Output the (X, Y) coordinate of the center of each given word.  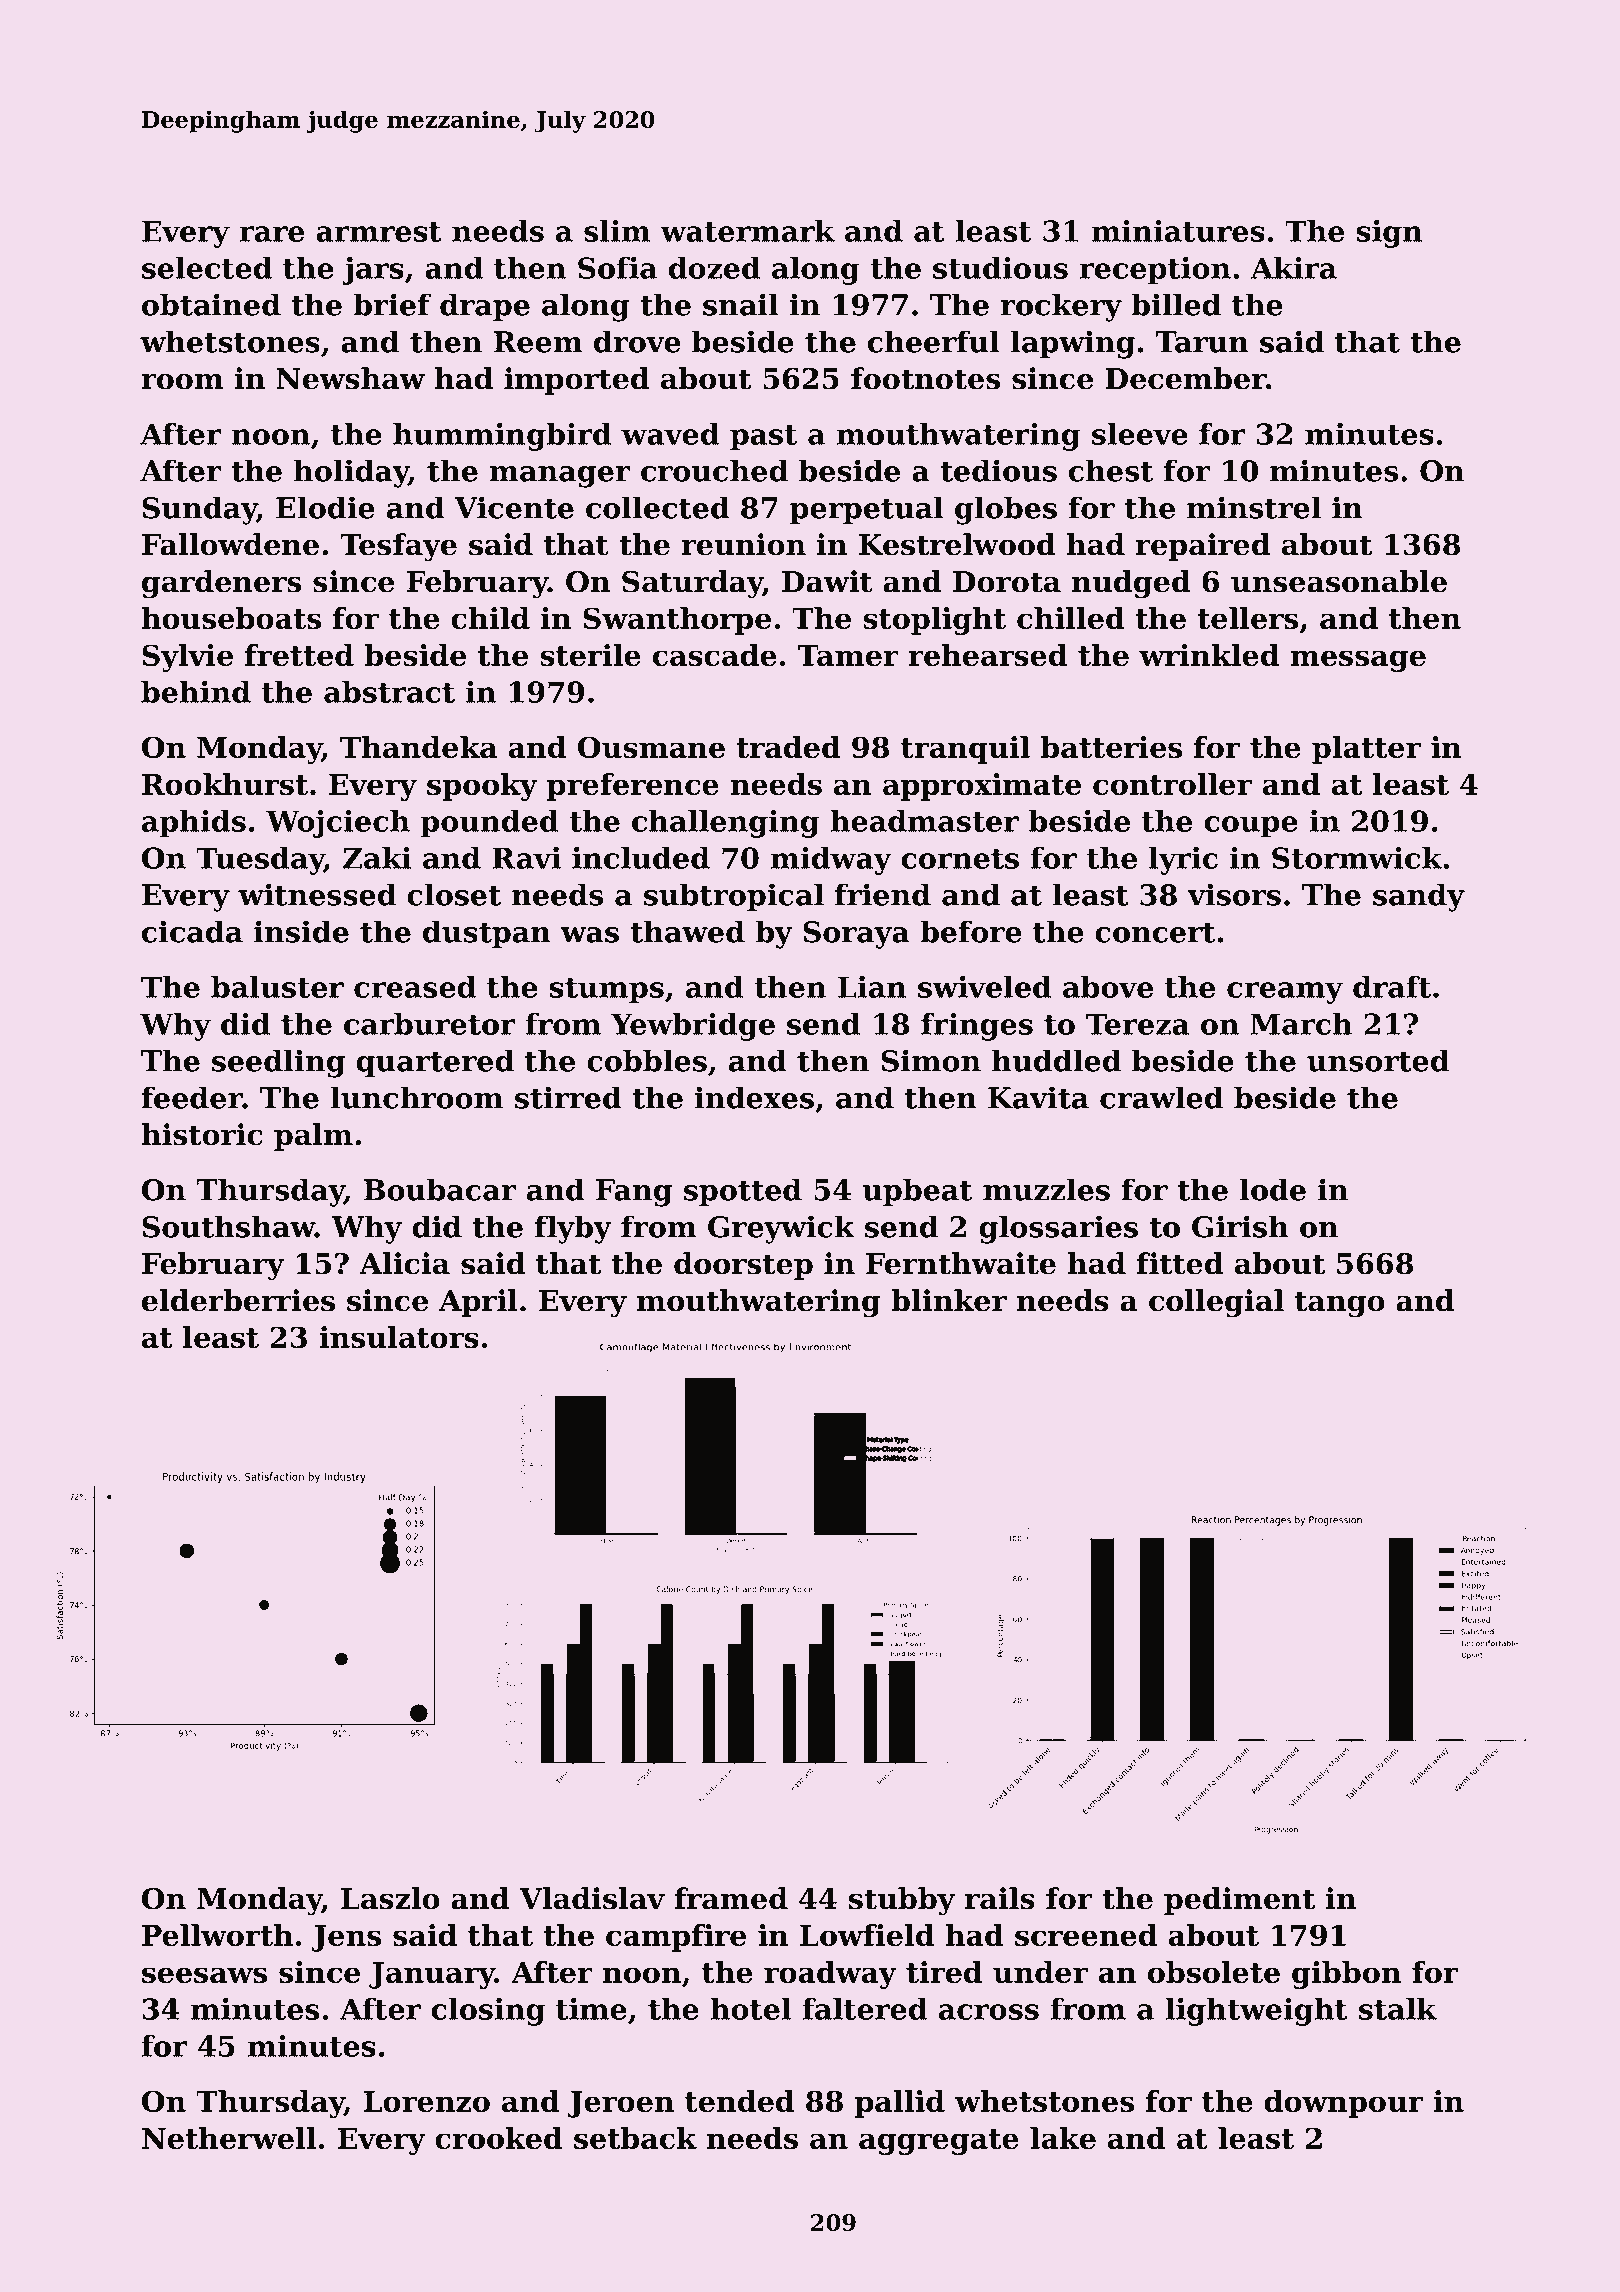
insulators (399, 1337)
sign (1389, 234)
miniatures (1178, 231)
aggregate (939, 2142)
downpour (1343, 2104)
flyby (573, 1229)
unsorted (1378, 1060)
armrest (379, 232)
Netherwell (229, 2138)
